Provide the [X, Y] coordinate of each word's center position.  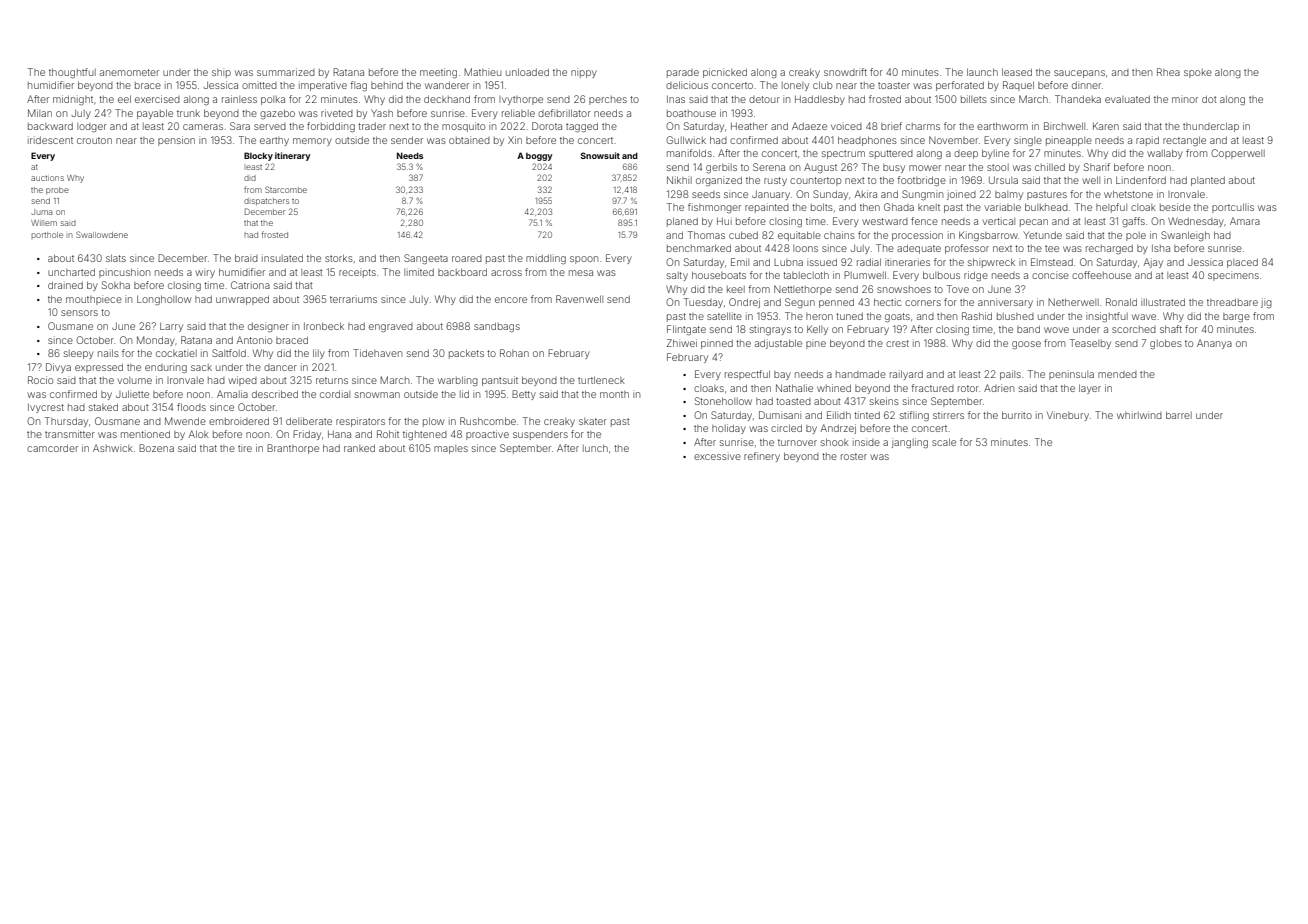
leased [1017, 72]
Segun [800, 303]
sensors [79, 313]
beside [1175, 207]
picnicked [725, 73]
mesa [581, 273]
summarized [286, 72]
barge [1236, 317]
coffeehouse [1101, 275]
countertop [815, 181]
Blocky [258, 156]
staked [103, 407]
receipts [357, 273]
